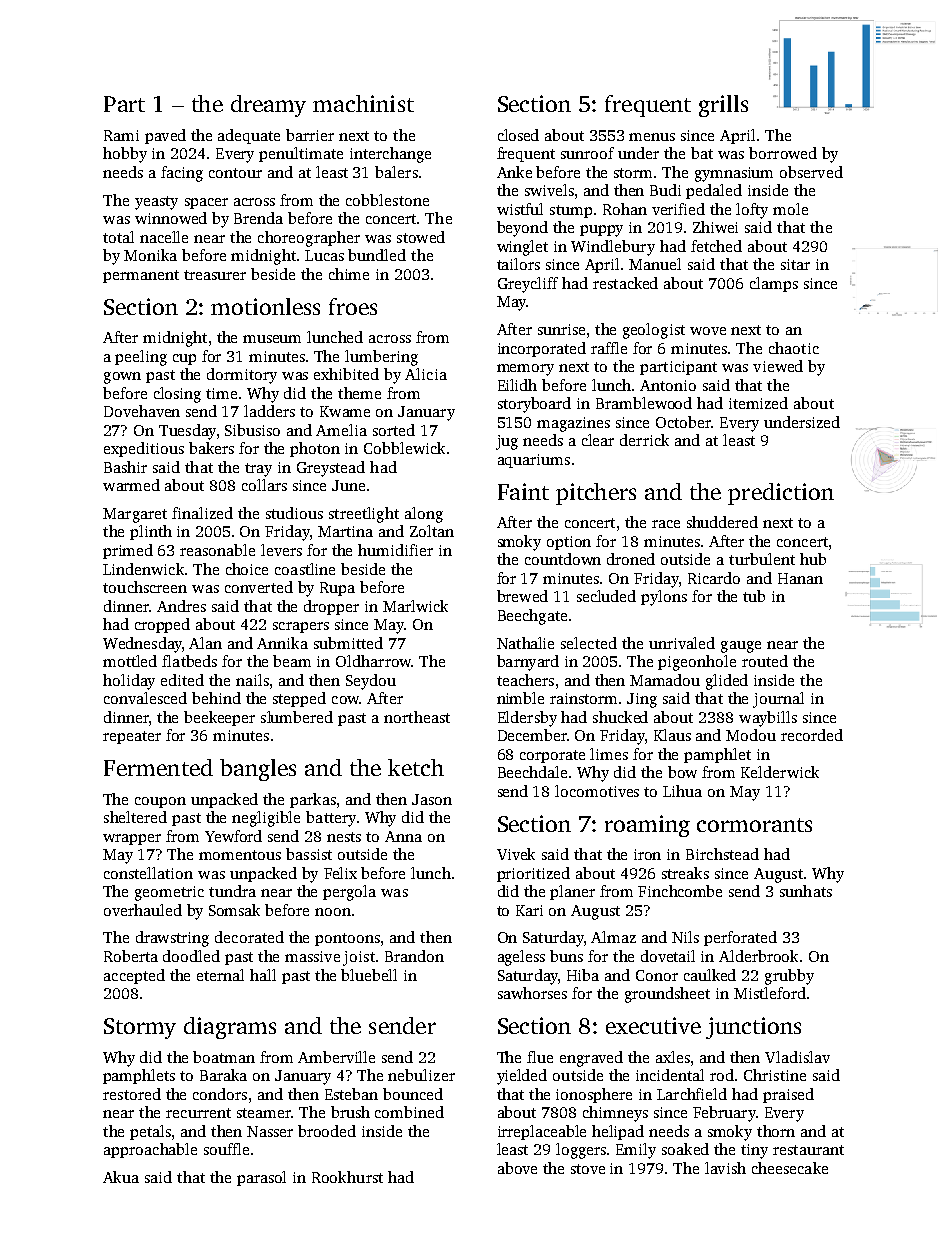  What do you see at coordinates (421, 1075) in the screenshot?
I see `nebulizer` at bounding box center [421, 1075].
